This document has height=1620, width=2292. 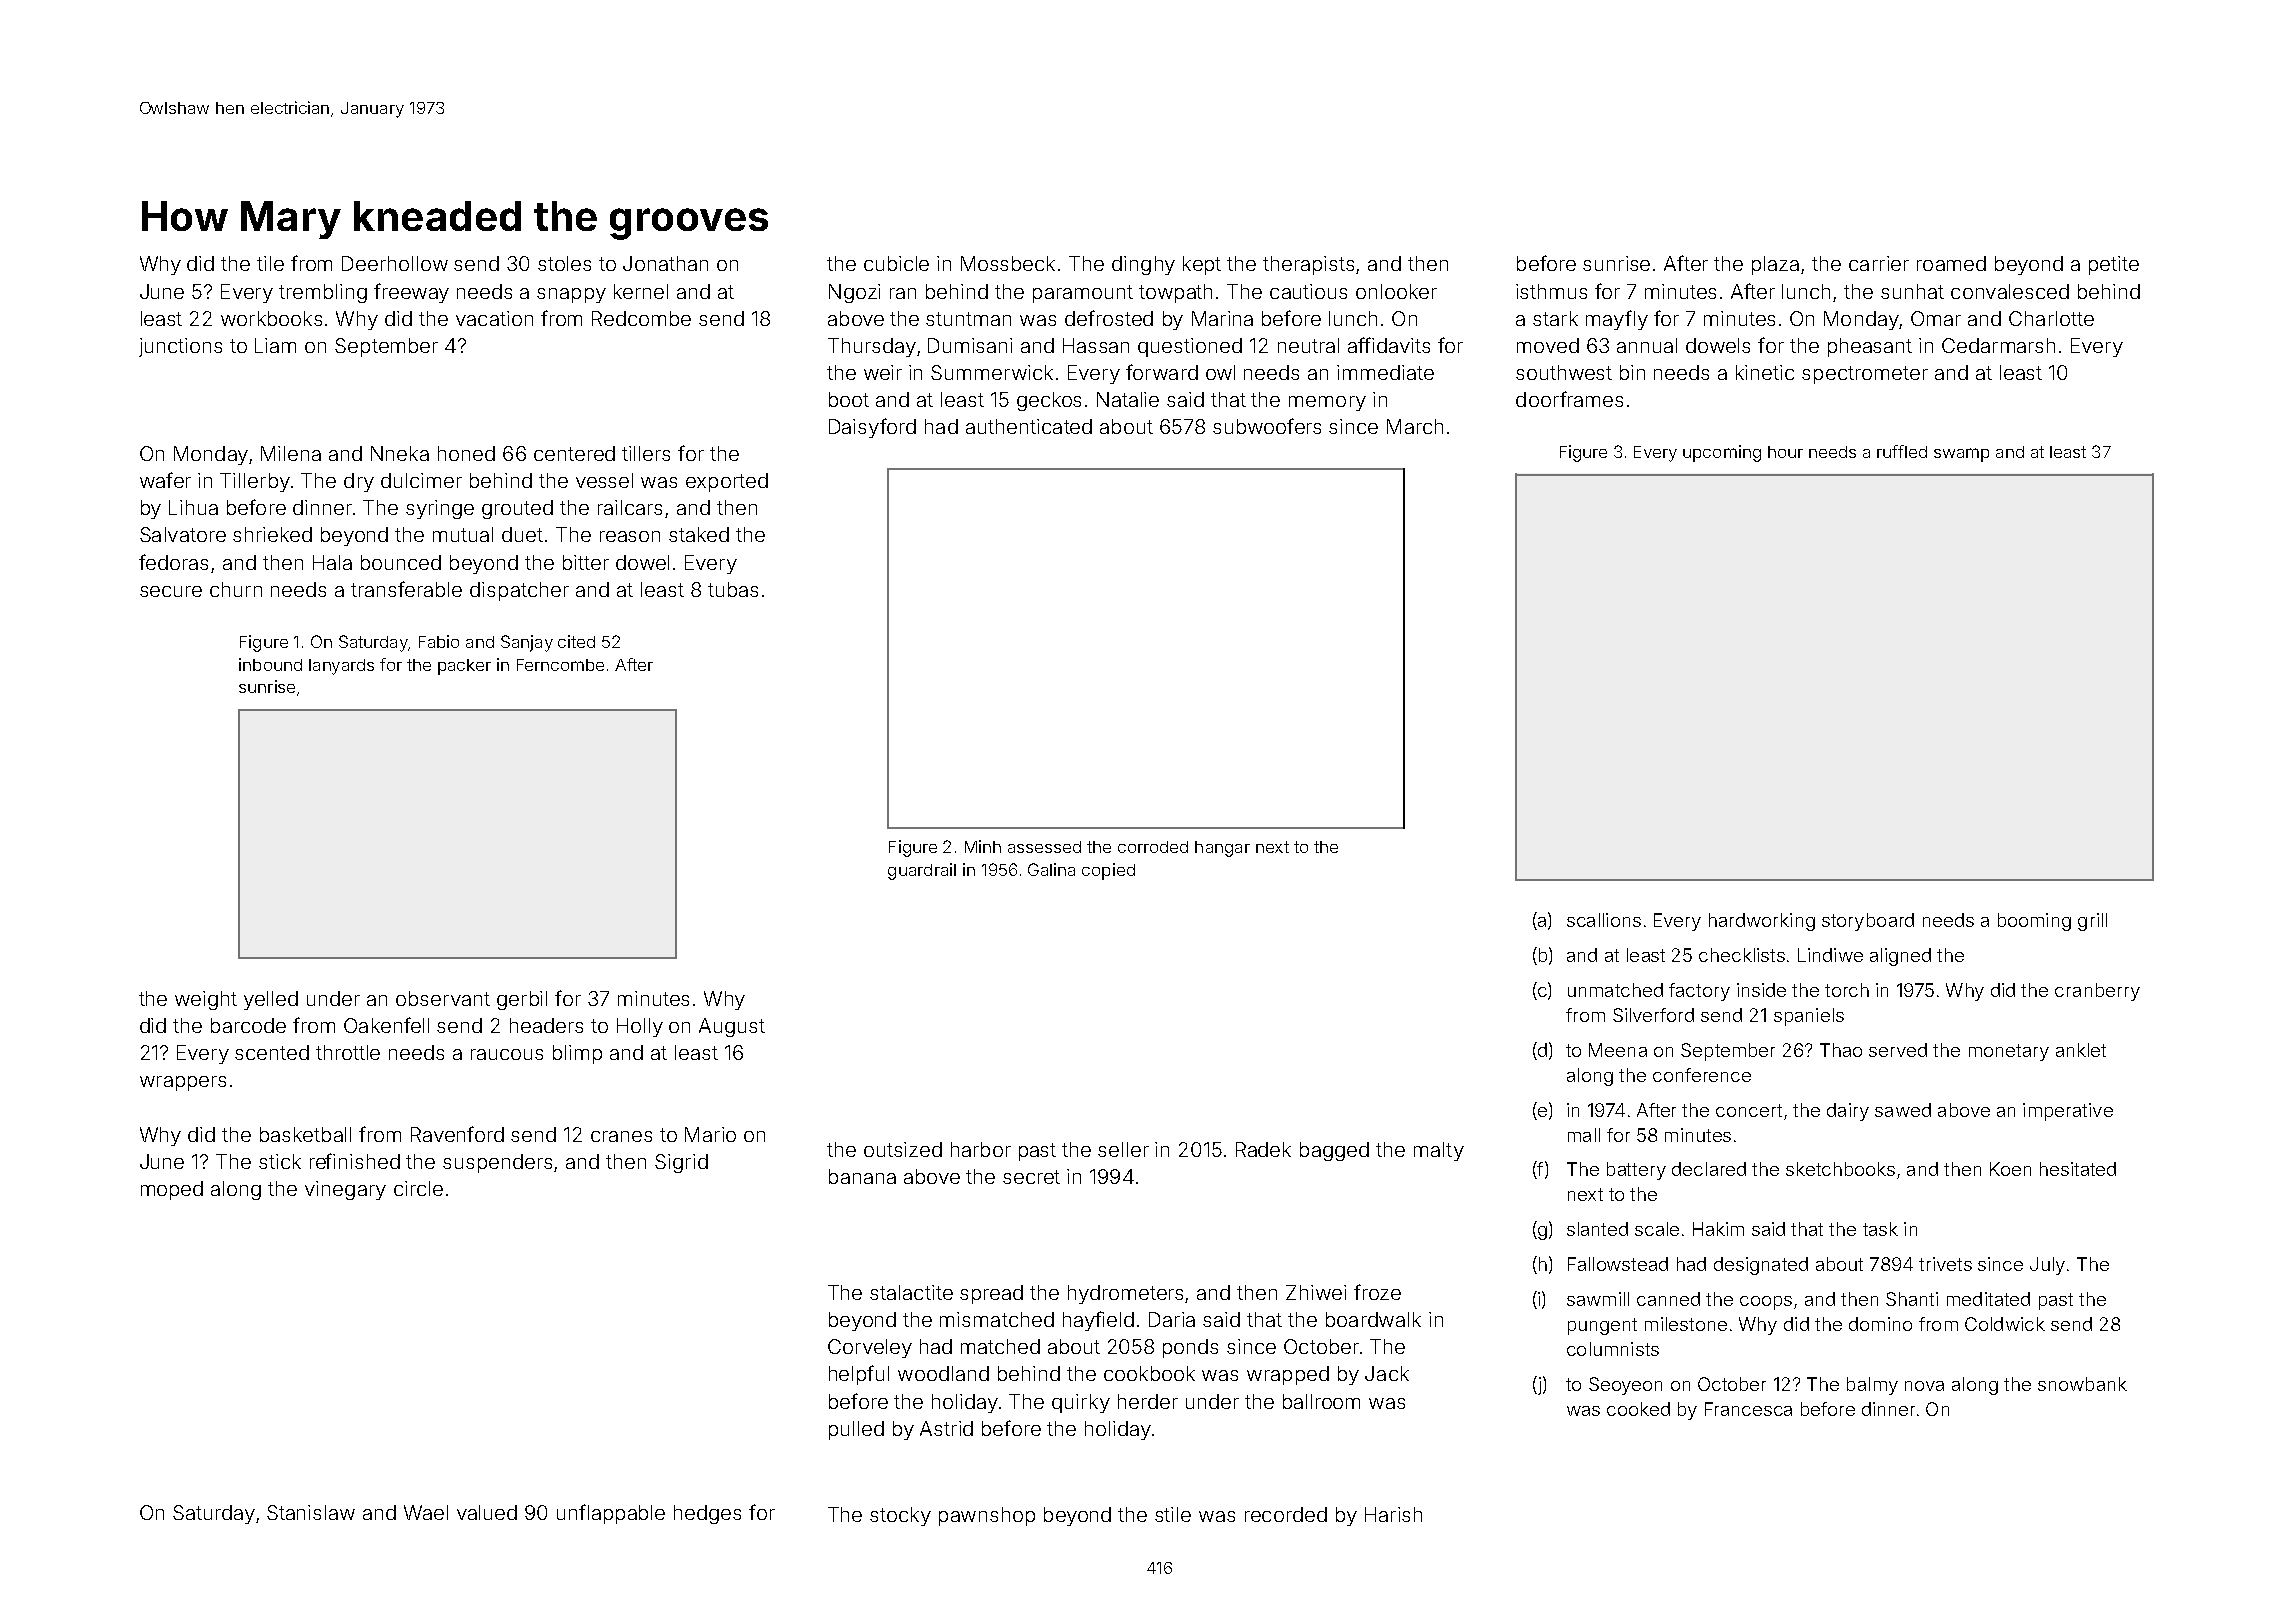 I want to click on Sigrid, so click(x=681, y=1163).
